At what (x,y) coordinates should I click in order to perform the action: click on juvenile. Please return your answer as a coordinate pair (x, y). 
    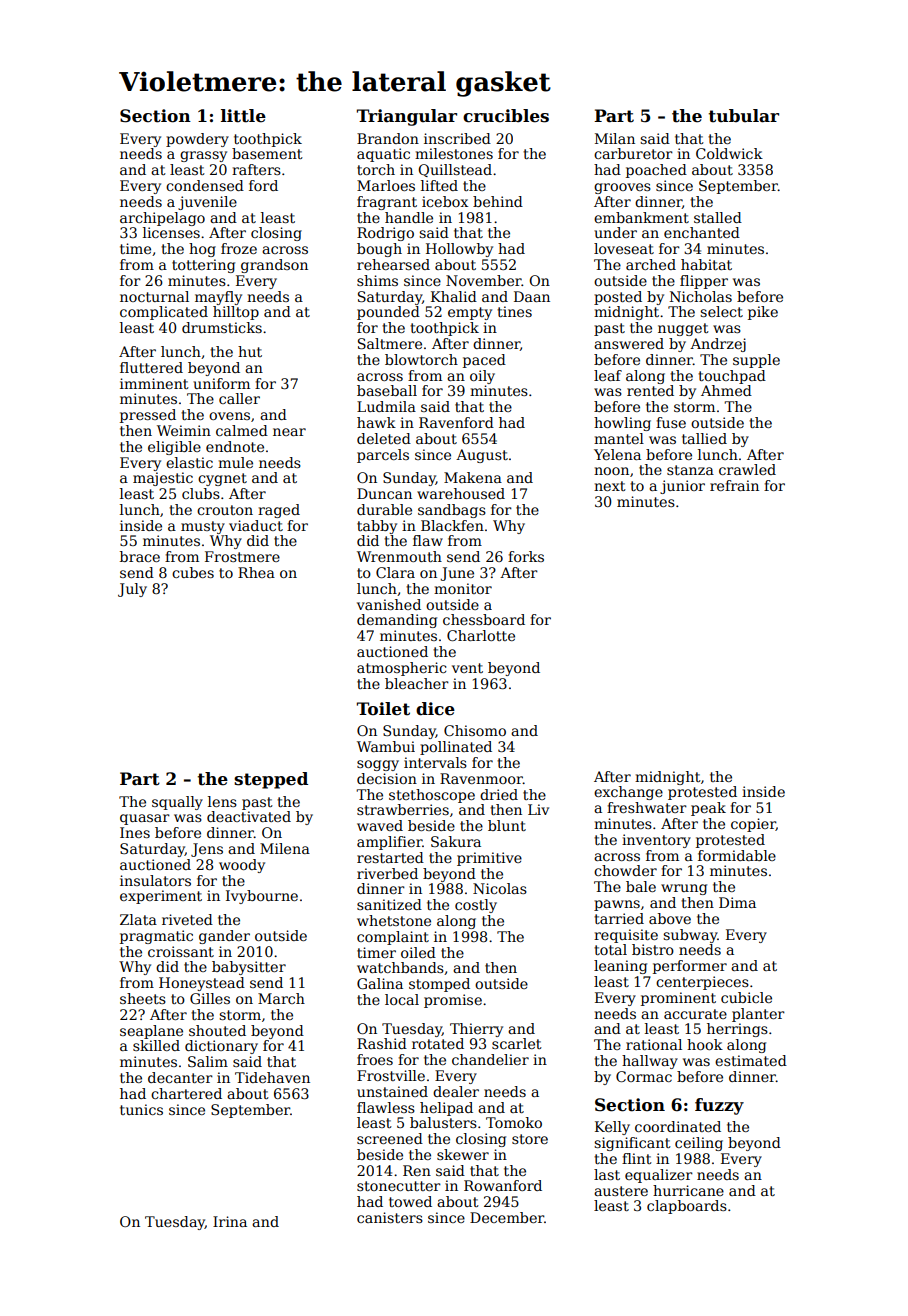
    Looking at the image, I should click on (207, 203).
